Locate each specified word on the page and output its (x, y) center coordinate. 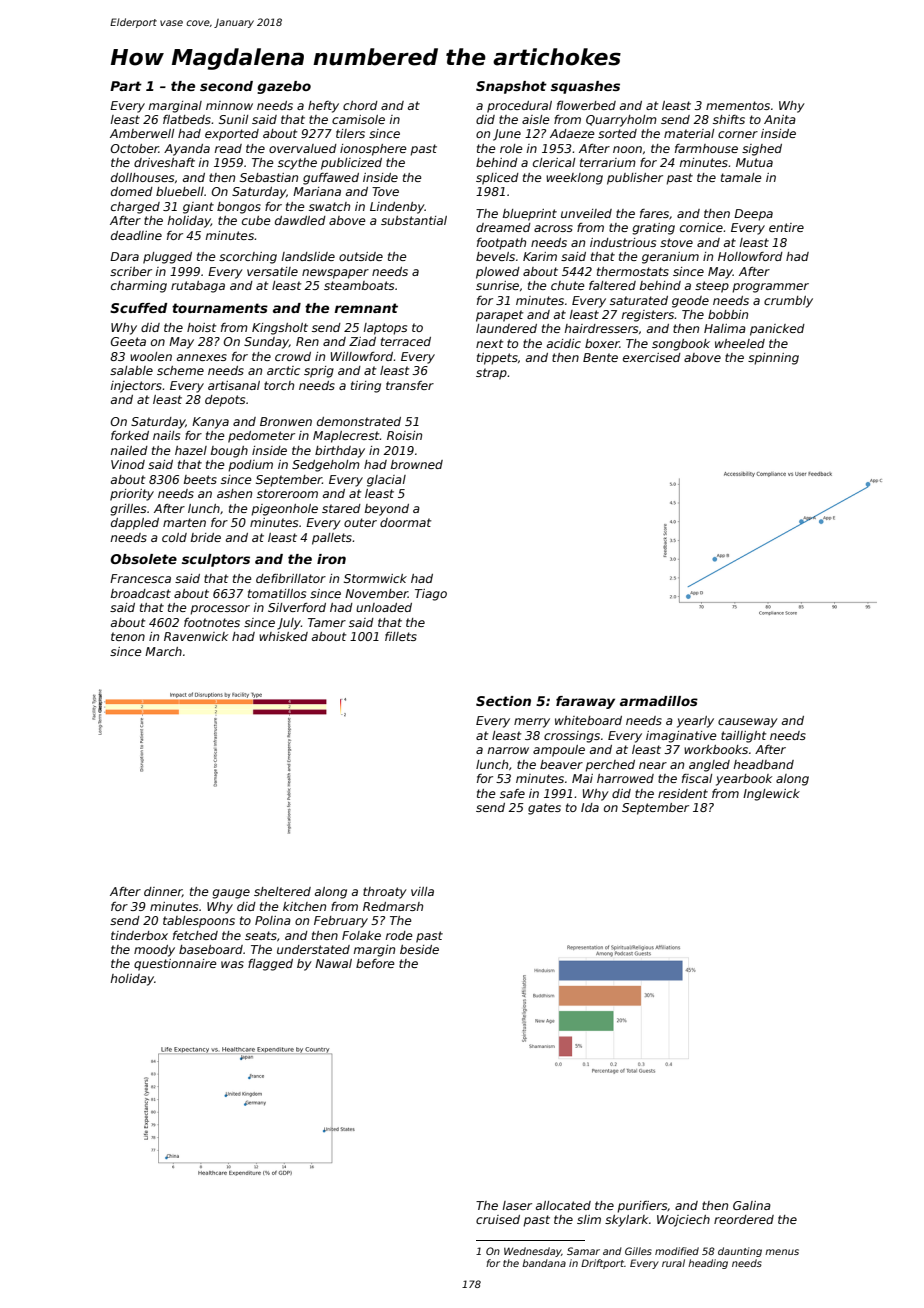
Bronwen (286, 421)
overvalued (303, 148)
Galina (752, 1205)
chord (360, 105)
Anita (780, 119)
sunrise (497, 285)
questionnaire (175, 965)
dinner (163, 892)
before (375, 963)
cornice (701, 227)
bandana (544, 1263)
